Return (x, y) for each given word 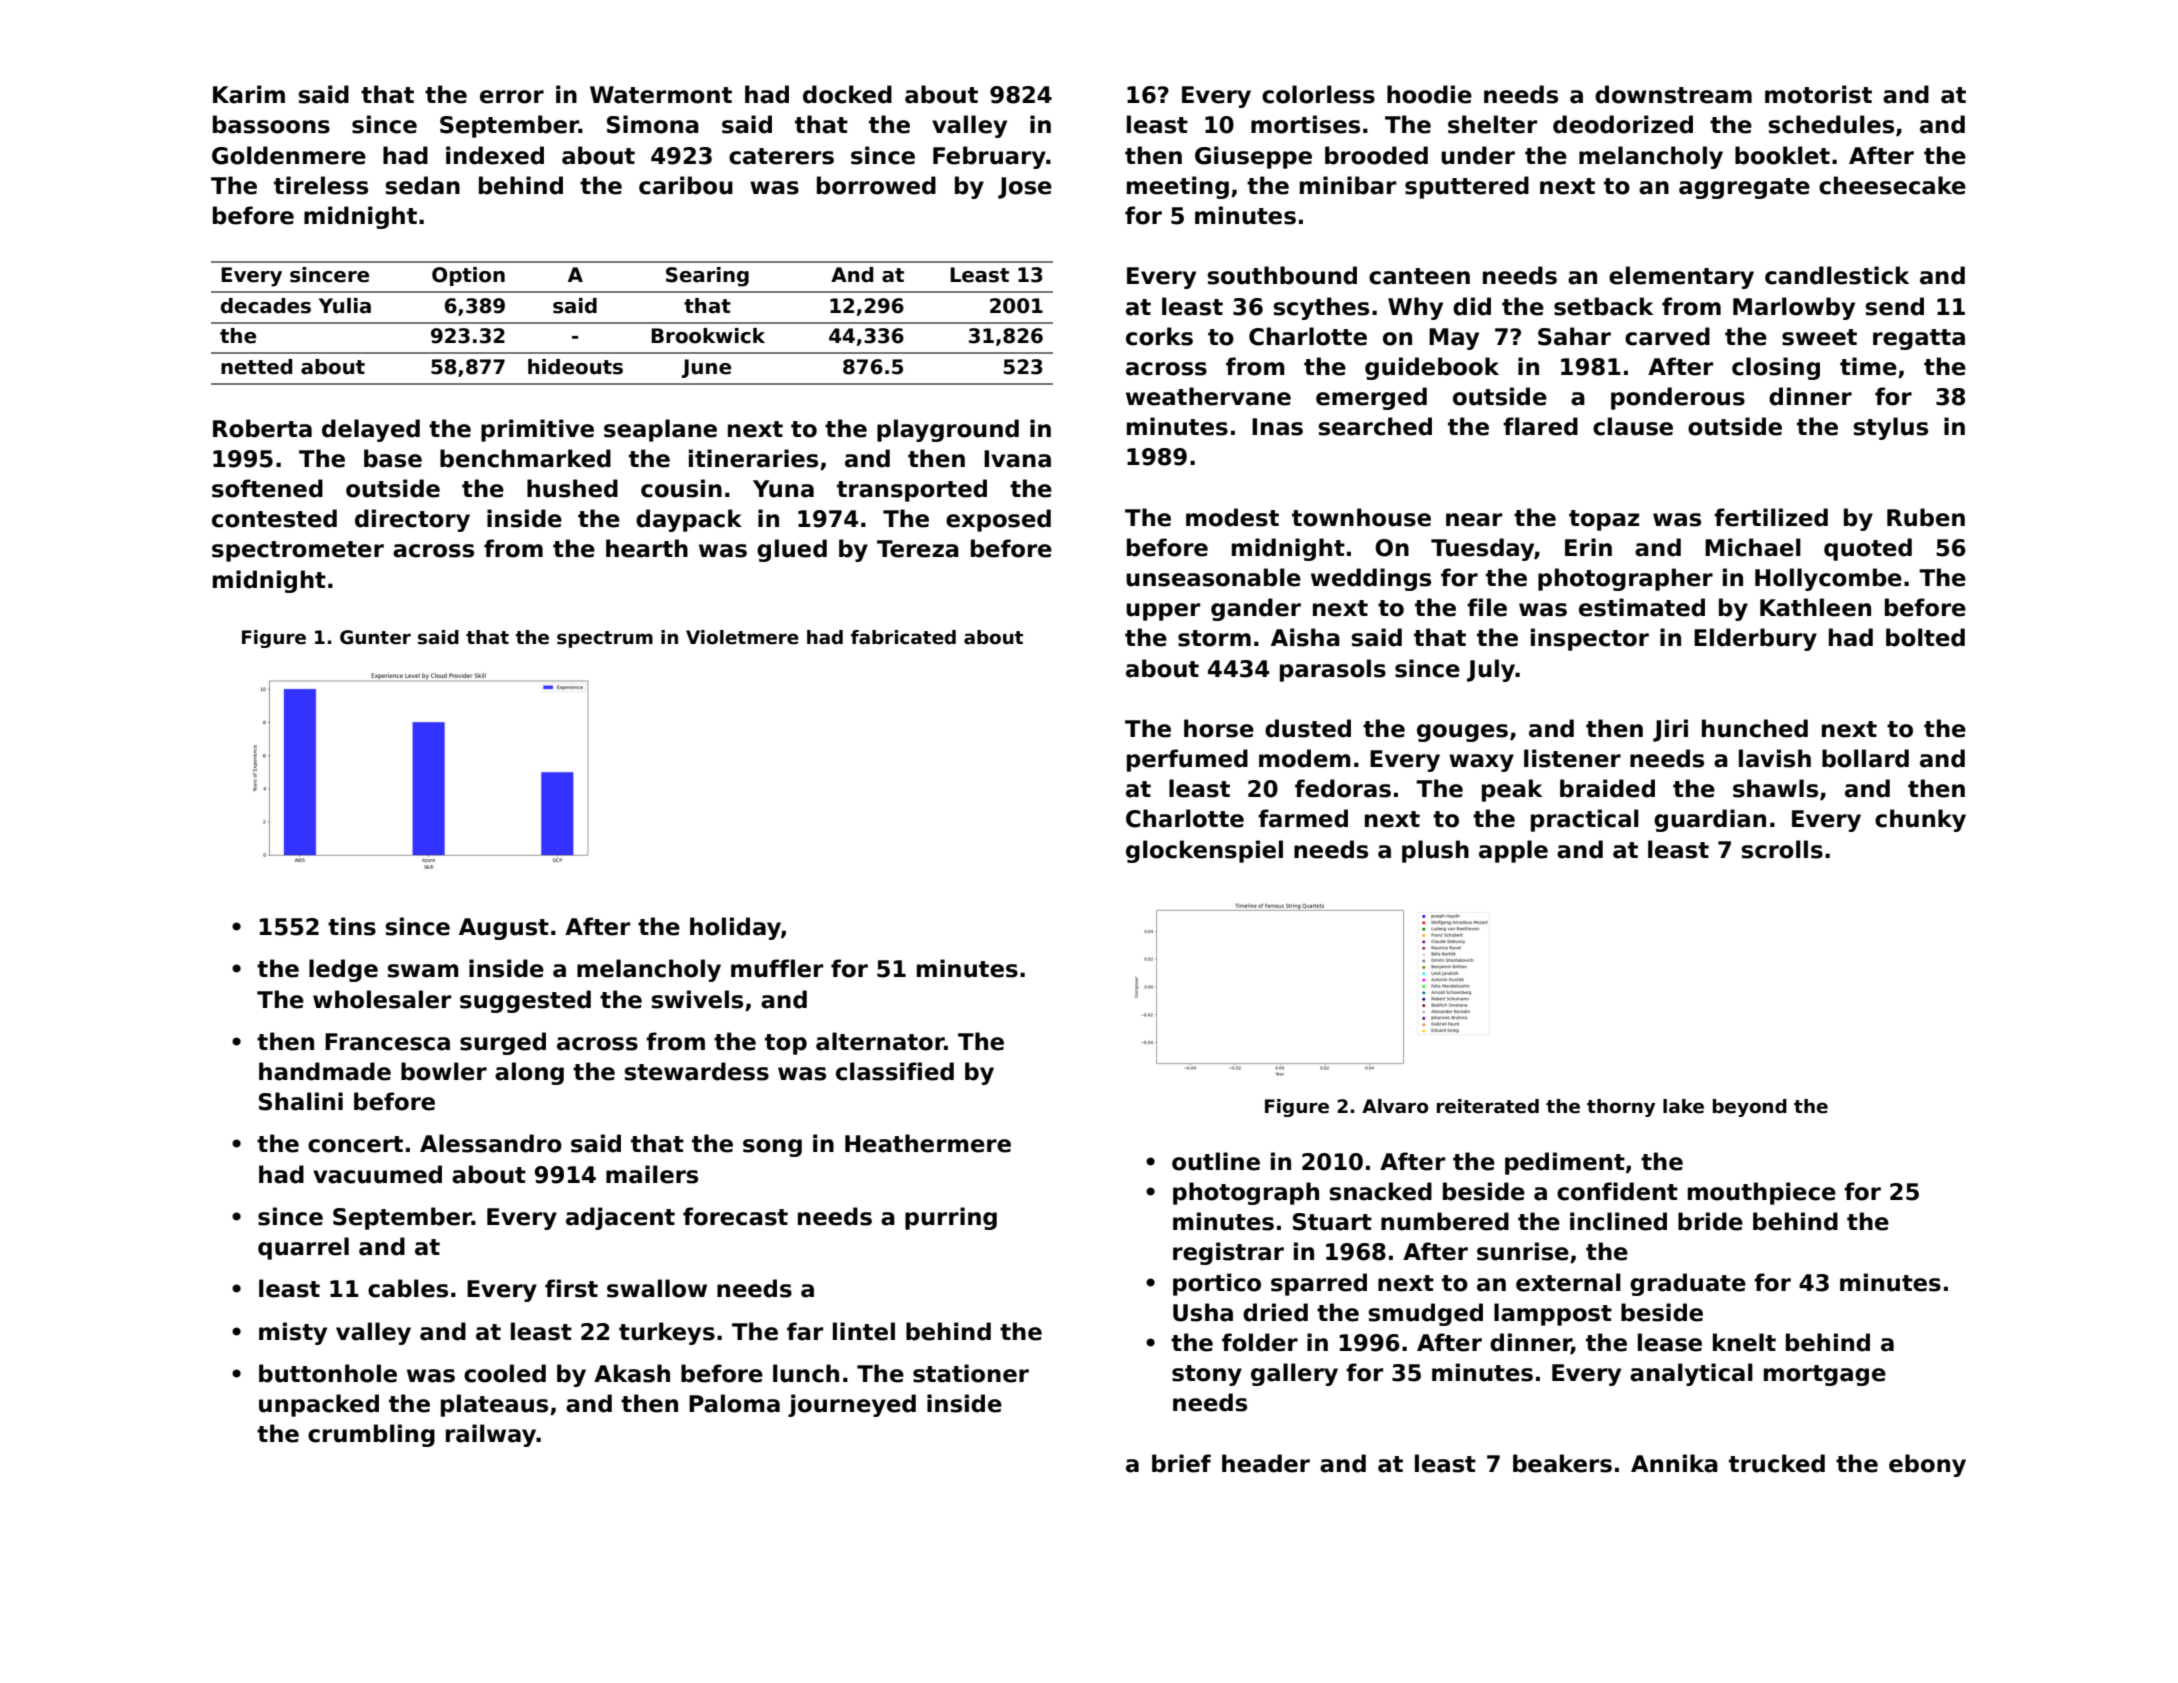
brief (1181, 1463)
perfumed (1187, 760)
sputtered (1467, 187)
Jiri (1670, 730)
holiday (735, 928)
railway (491, 1435)
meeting (1178, 187)
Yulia (345, 306)
